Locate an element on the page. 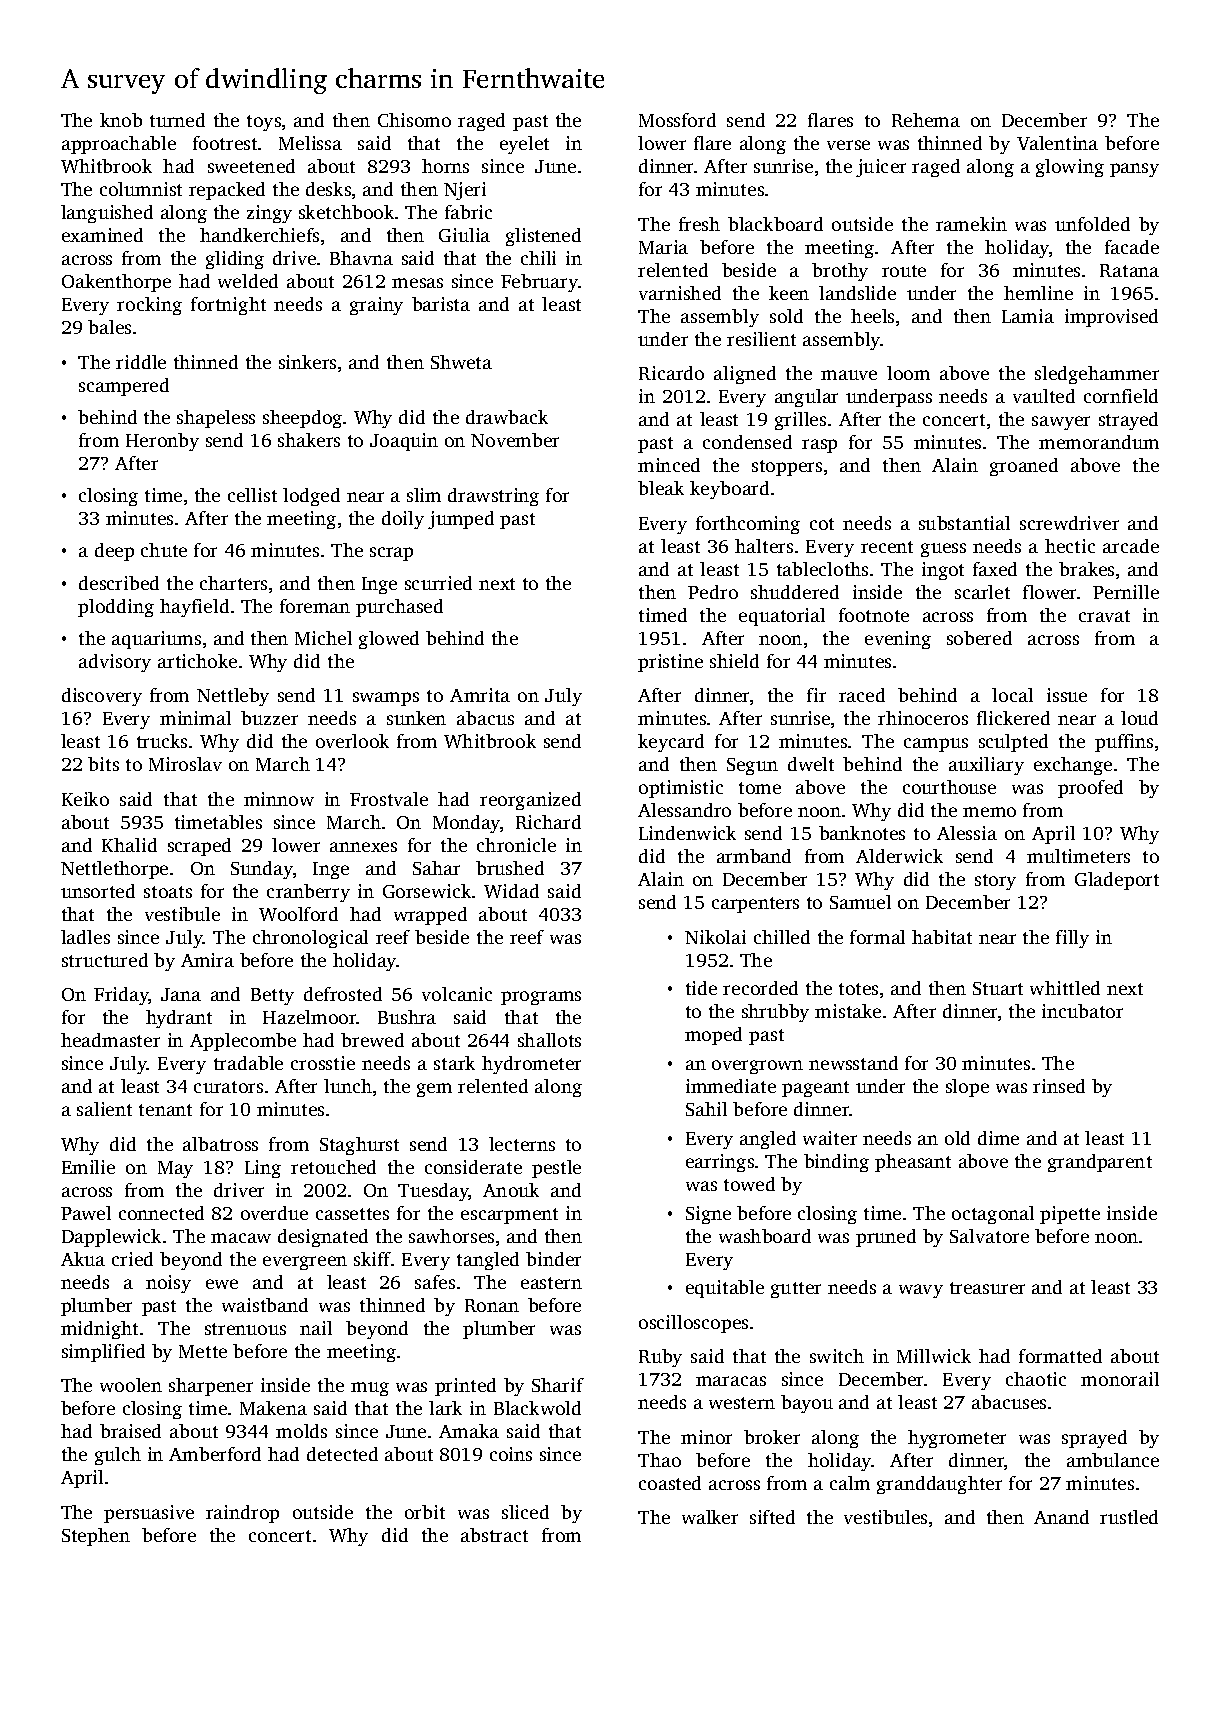  Keiko is located at coordinates (85, 799).
